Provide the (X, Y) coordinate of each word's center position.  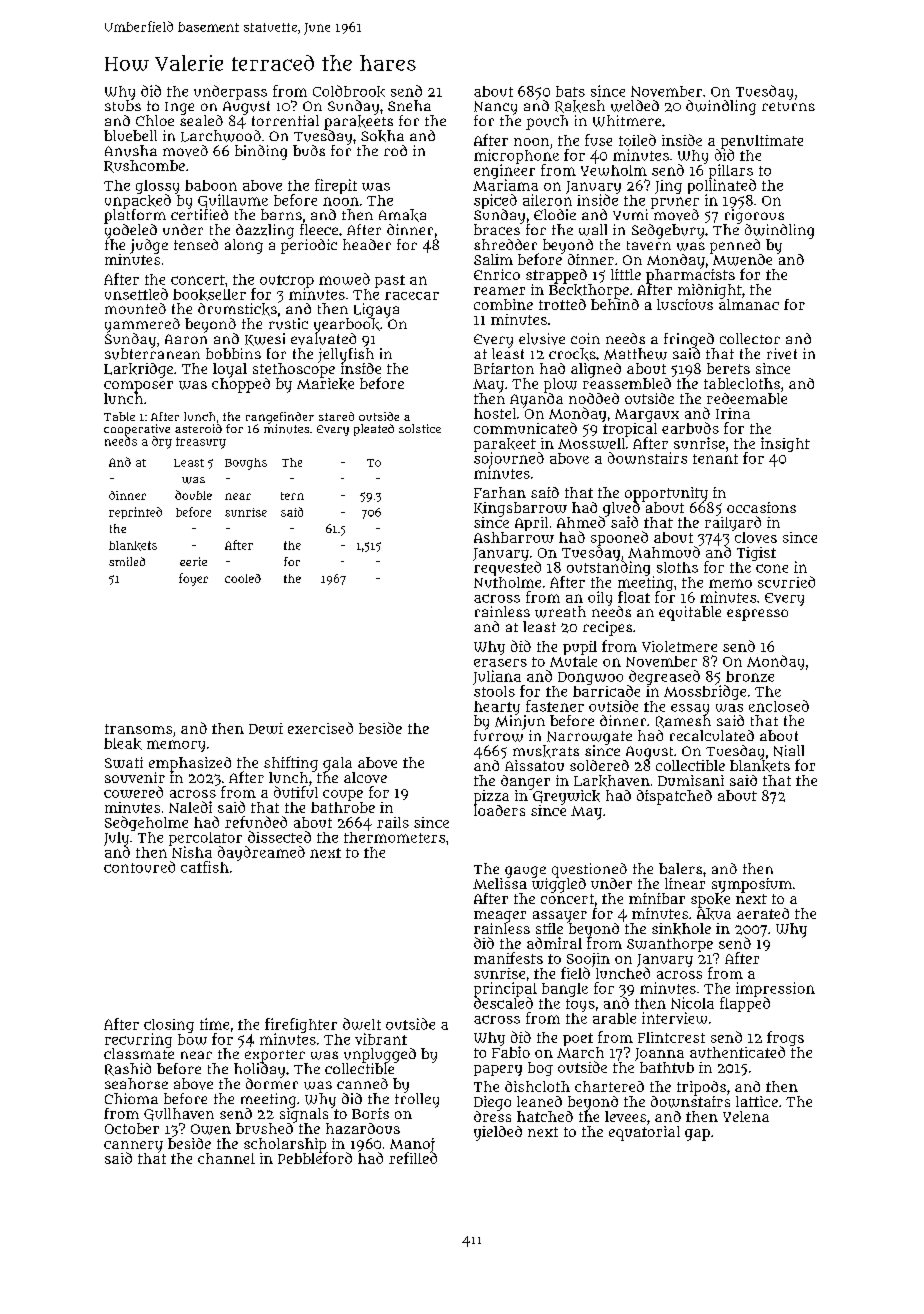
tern (292, 496)
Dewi (266, 728)
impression (775, 989)
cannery (133, 1147)
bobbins (233, 353)
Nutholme (507, 582)
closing (169, 1026)
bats (570, 91)
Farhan (500, 492)
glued (621, 508)
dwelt (362, 1024)
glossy (157, 187)
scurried (786, 582)
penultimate (762, 142)
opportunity (666, 494)
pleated (374, 430)
